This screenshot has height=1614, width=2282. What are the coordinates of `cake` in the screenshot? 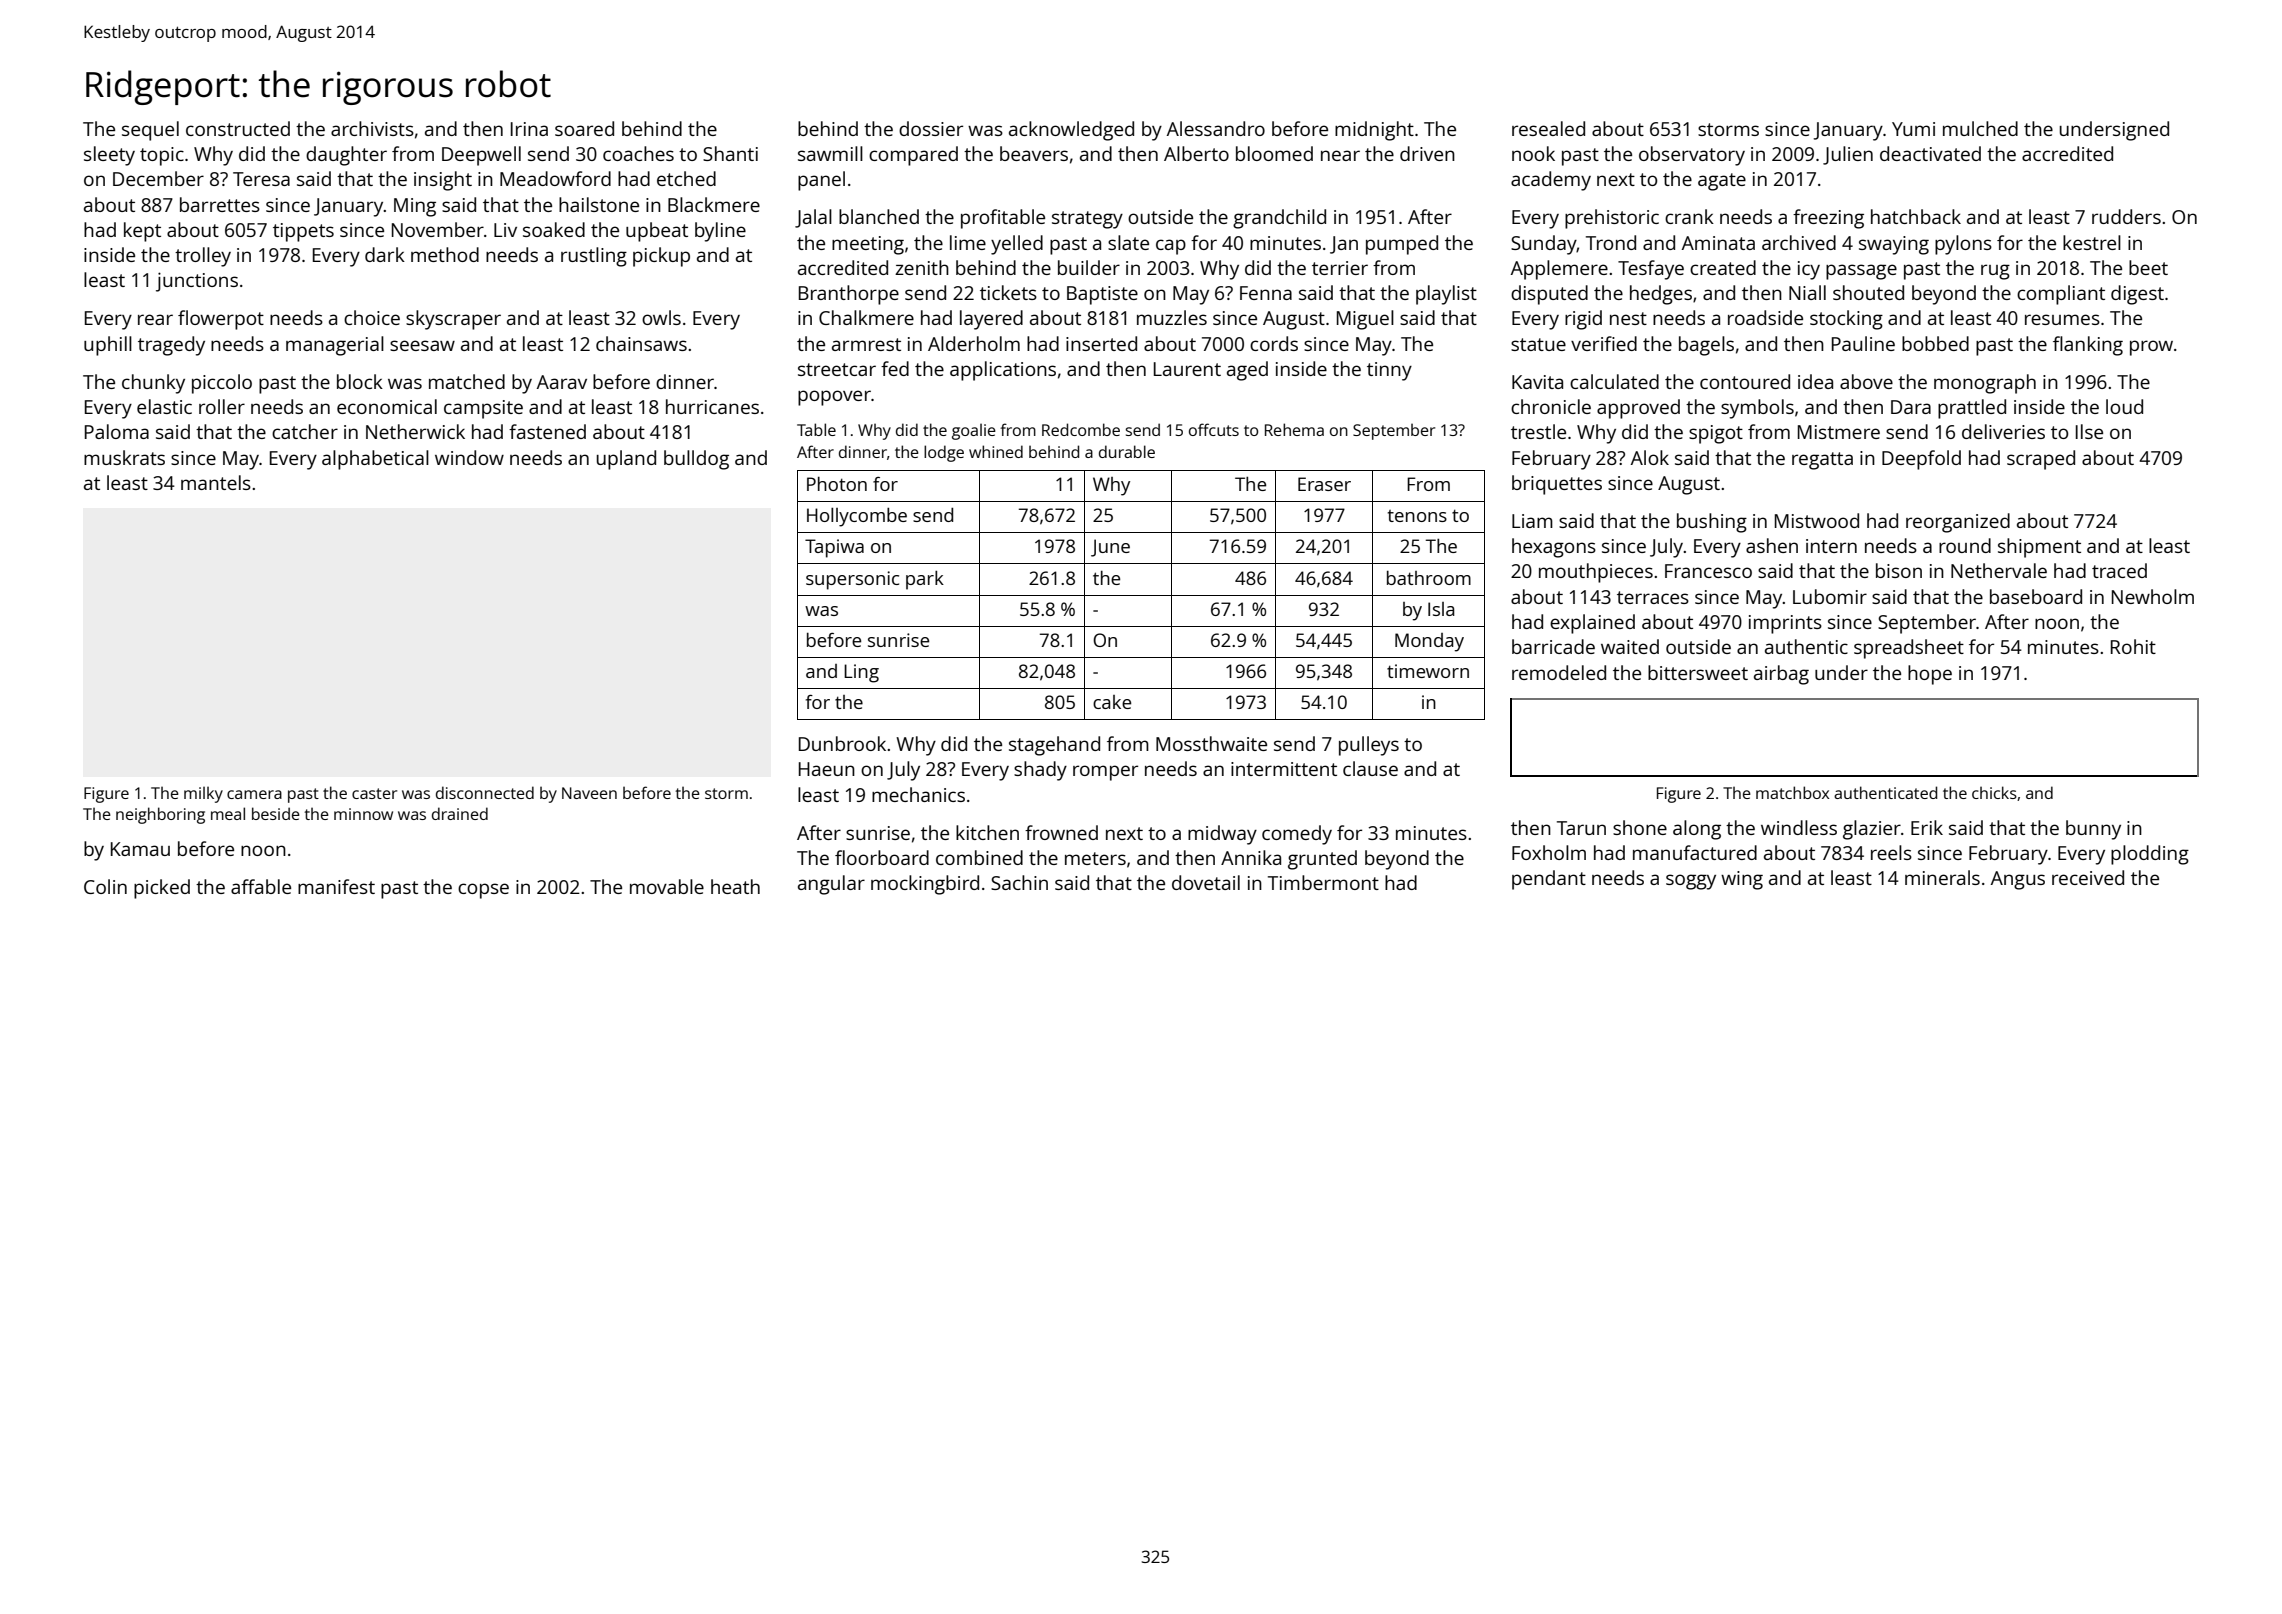 It's located at (1112, 702).
